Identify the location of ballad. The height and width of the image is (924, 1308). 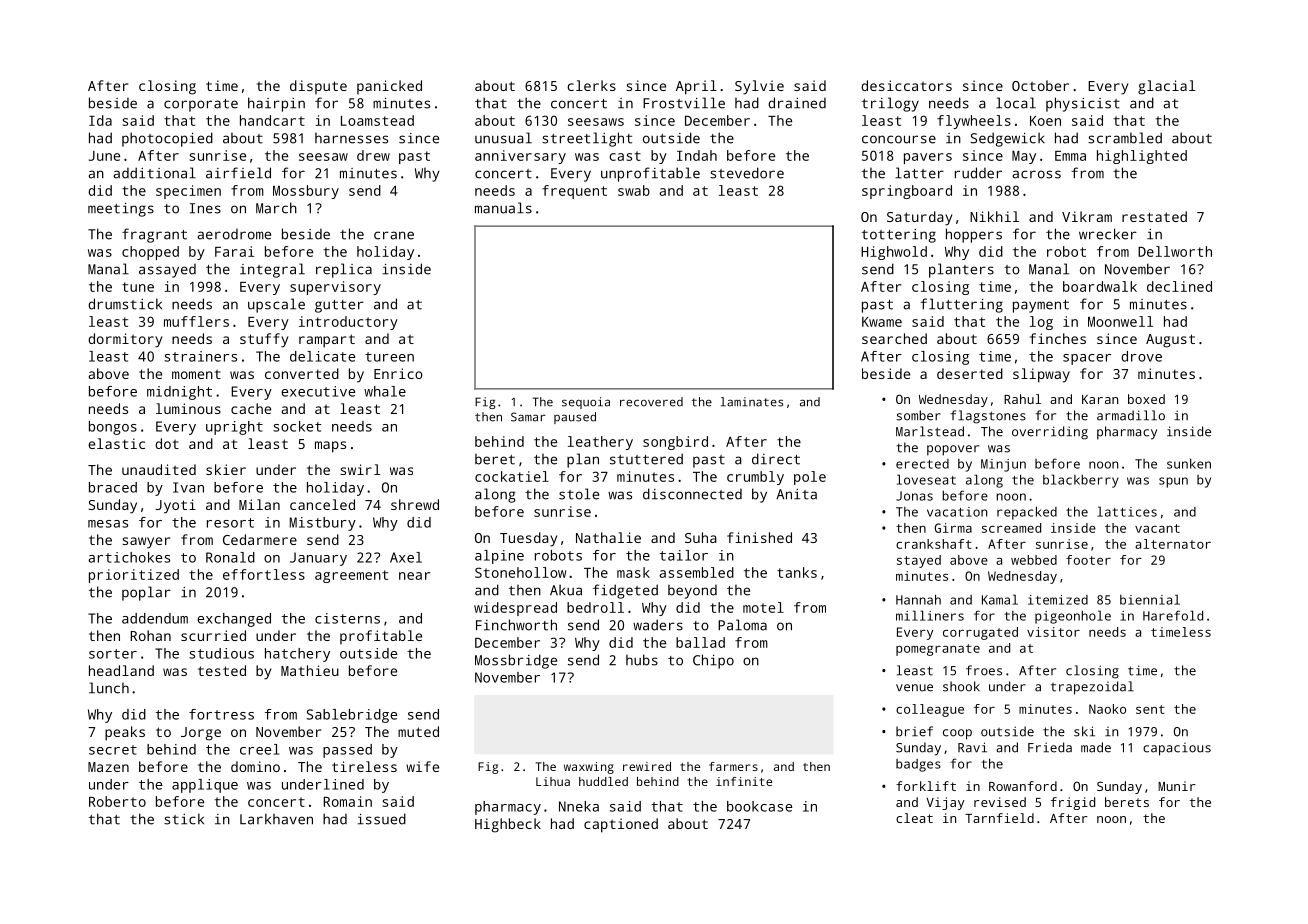
(700, 642).
